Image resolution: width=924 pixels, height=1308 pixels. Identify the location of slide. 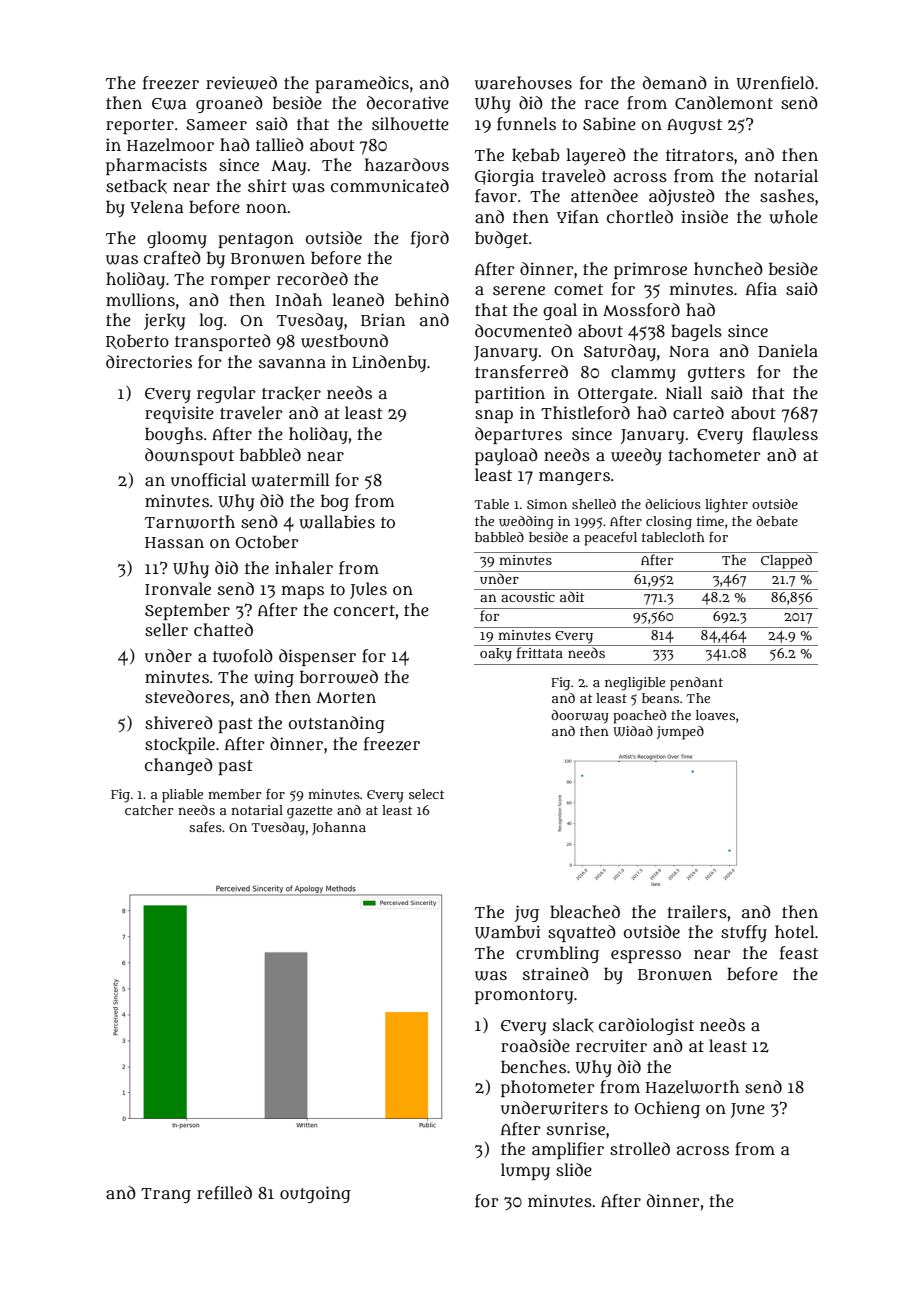
(574, 1169).
